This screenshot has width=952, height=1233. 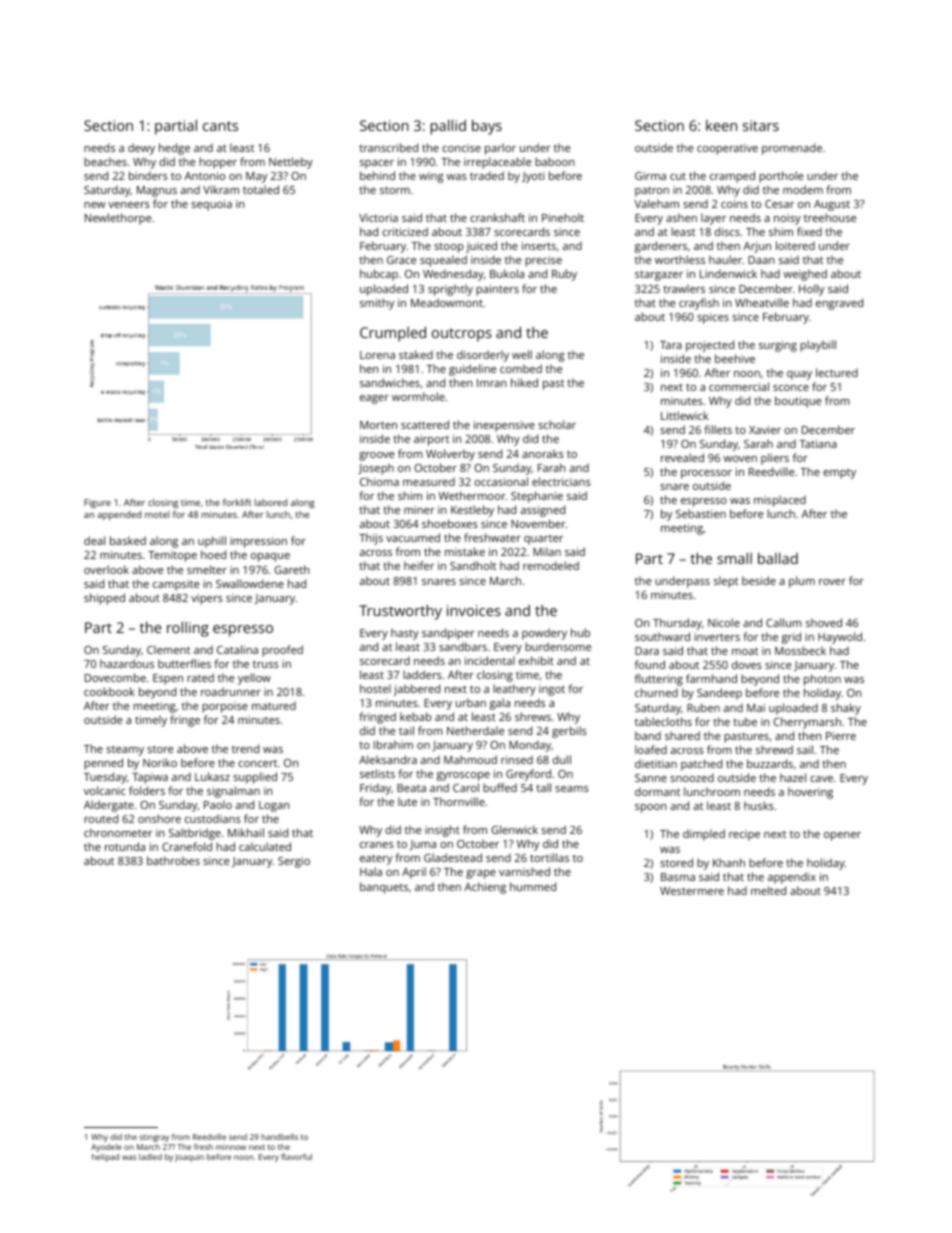 I want to click on stingray, so click(x=154, y=1138).
